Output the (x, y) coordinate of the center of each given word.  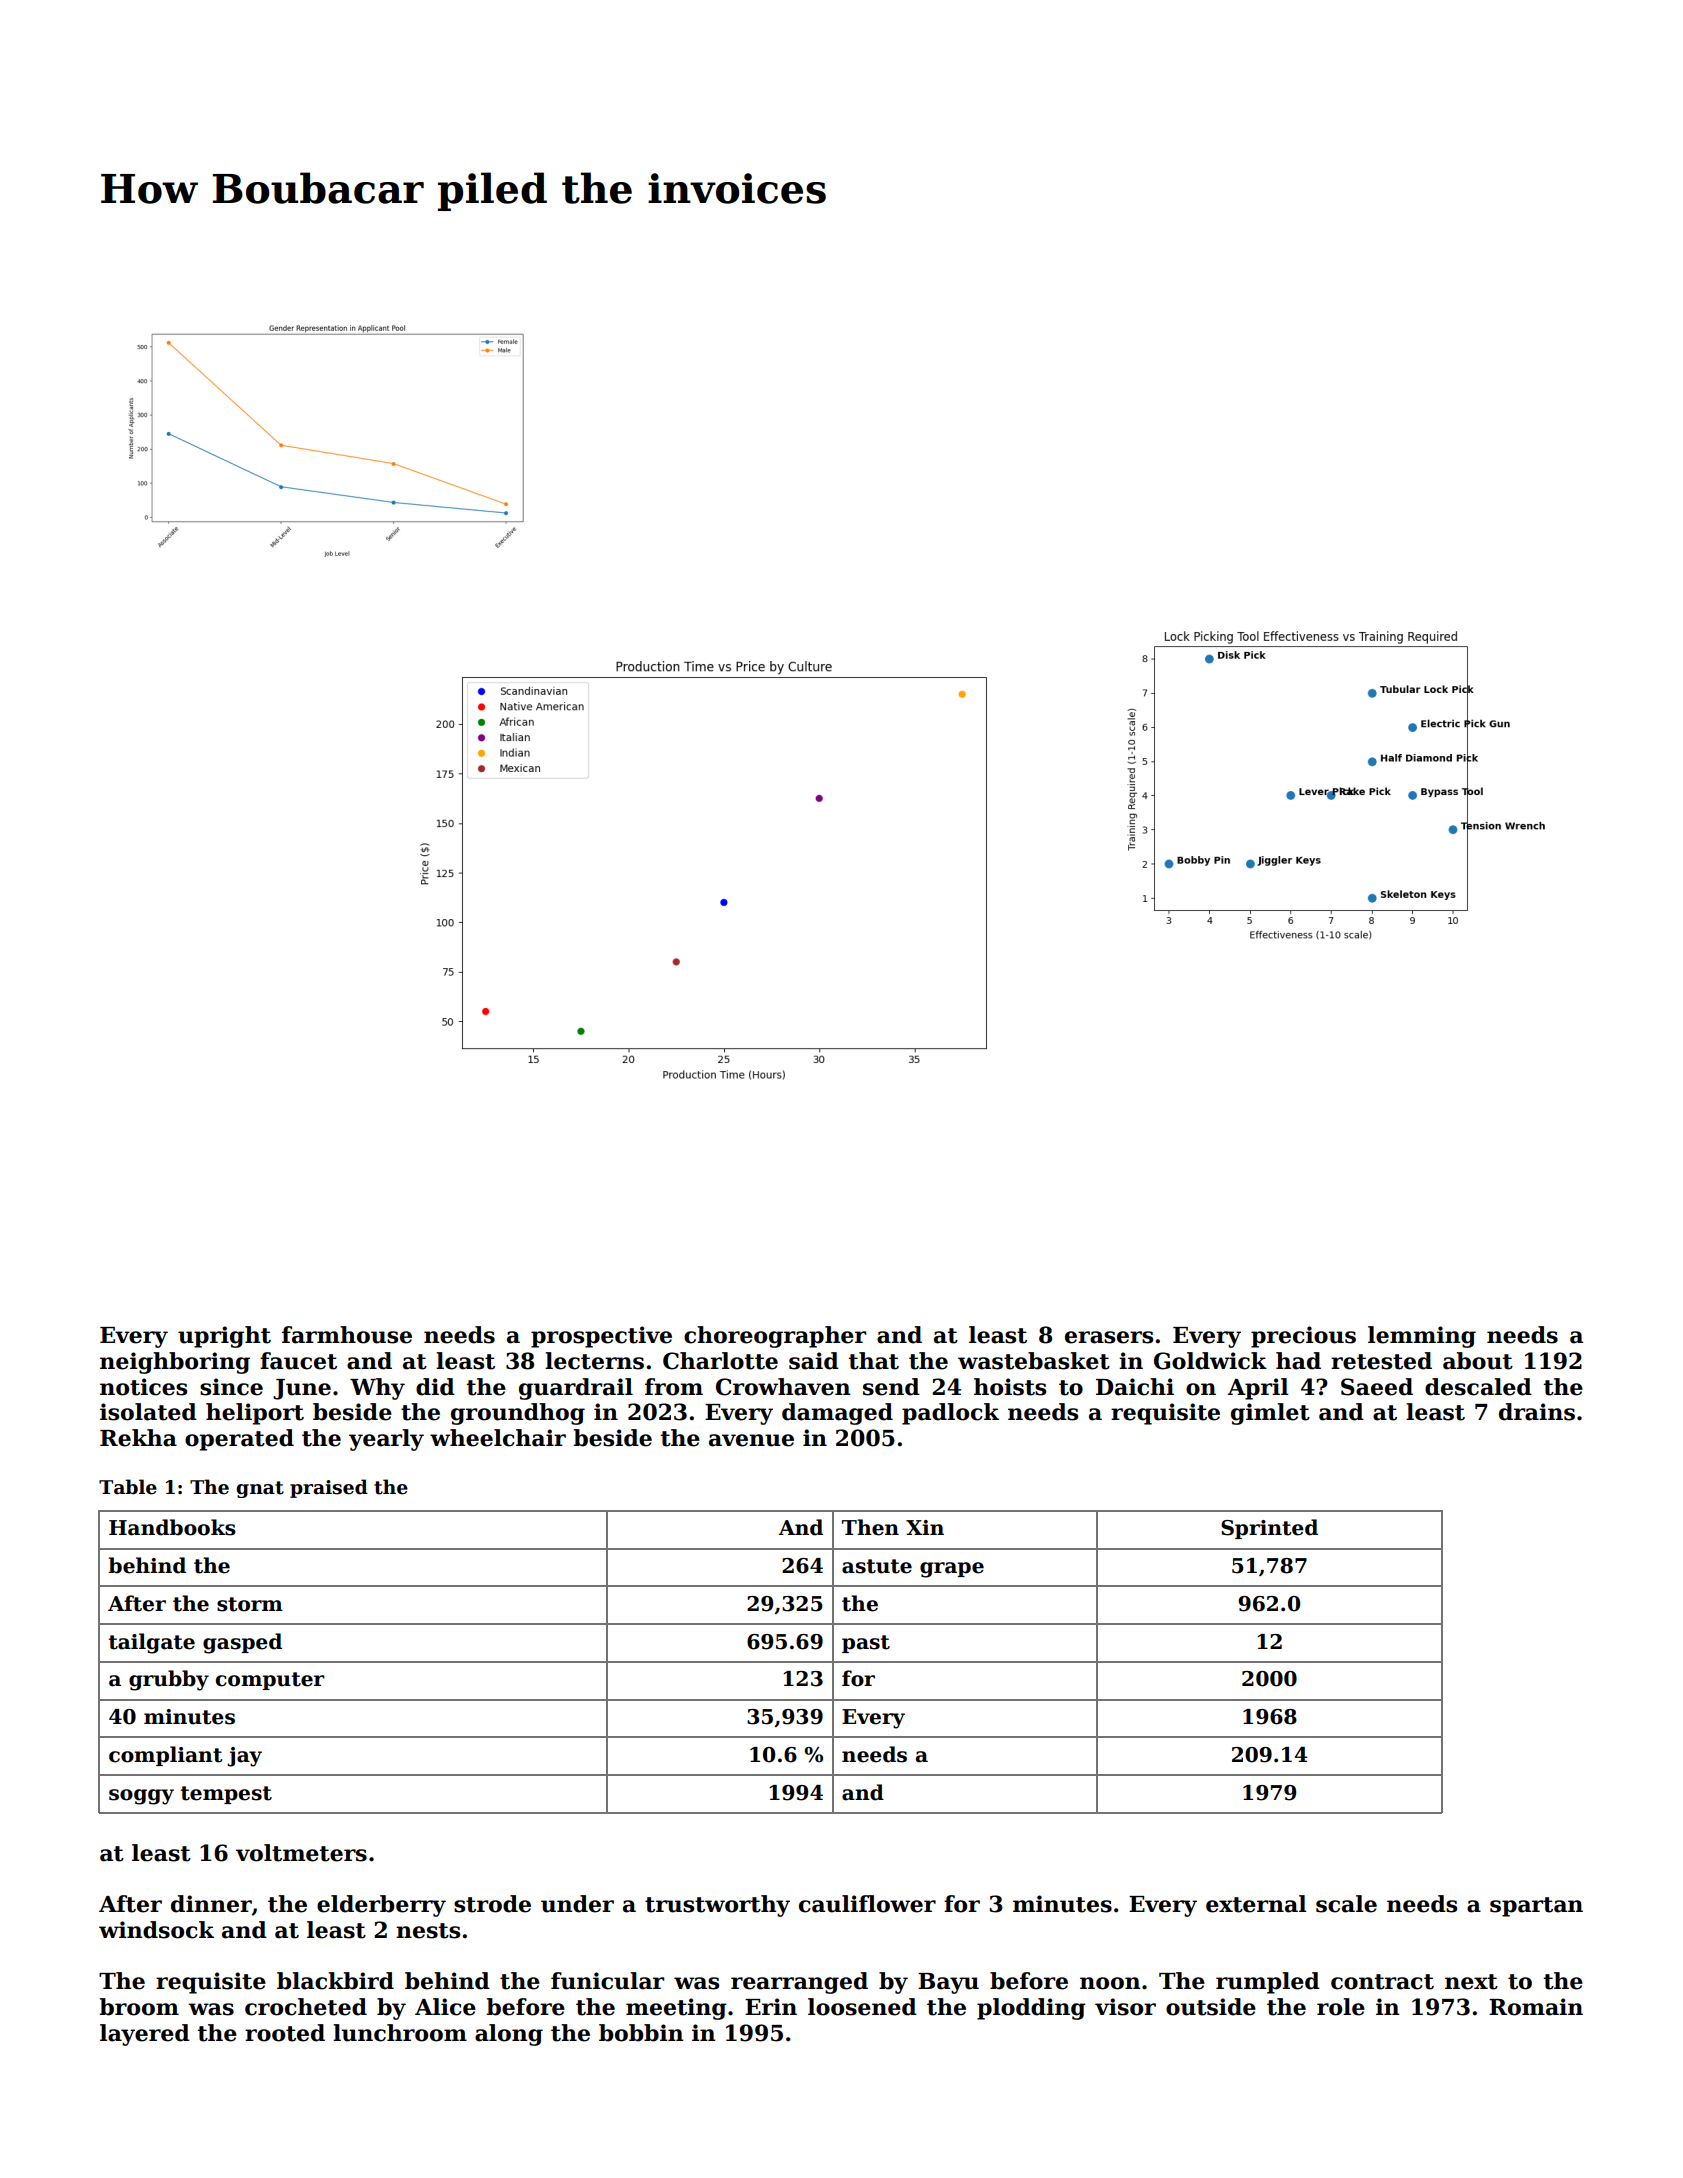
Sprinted (1269, 1529)
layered (145, 2035)
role (1341, 2007)
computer (270, 1681)
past (866, 1644)
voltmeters (301, 1853)
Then (870, 1527)
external (1256, 1904)
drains (1537, 1412)
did (435, 1387)
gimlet (1270, 1414)
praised (329, 1488)
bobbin (641, 2033)
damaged (837, 1414)
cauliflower (867, 1904)
